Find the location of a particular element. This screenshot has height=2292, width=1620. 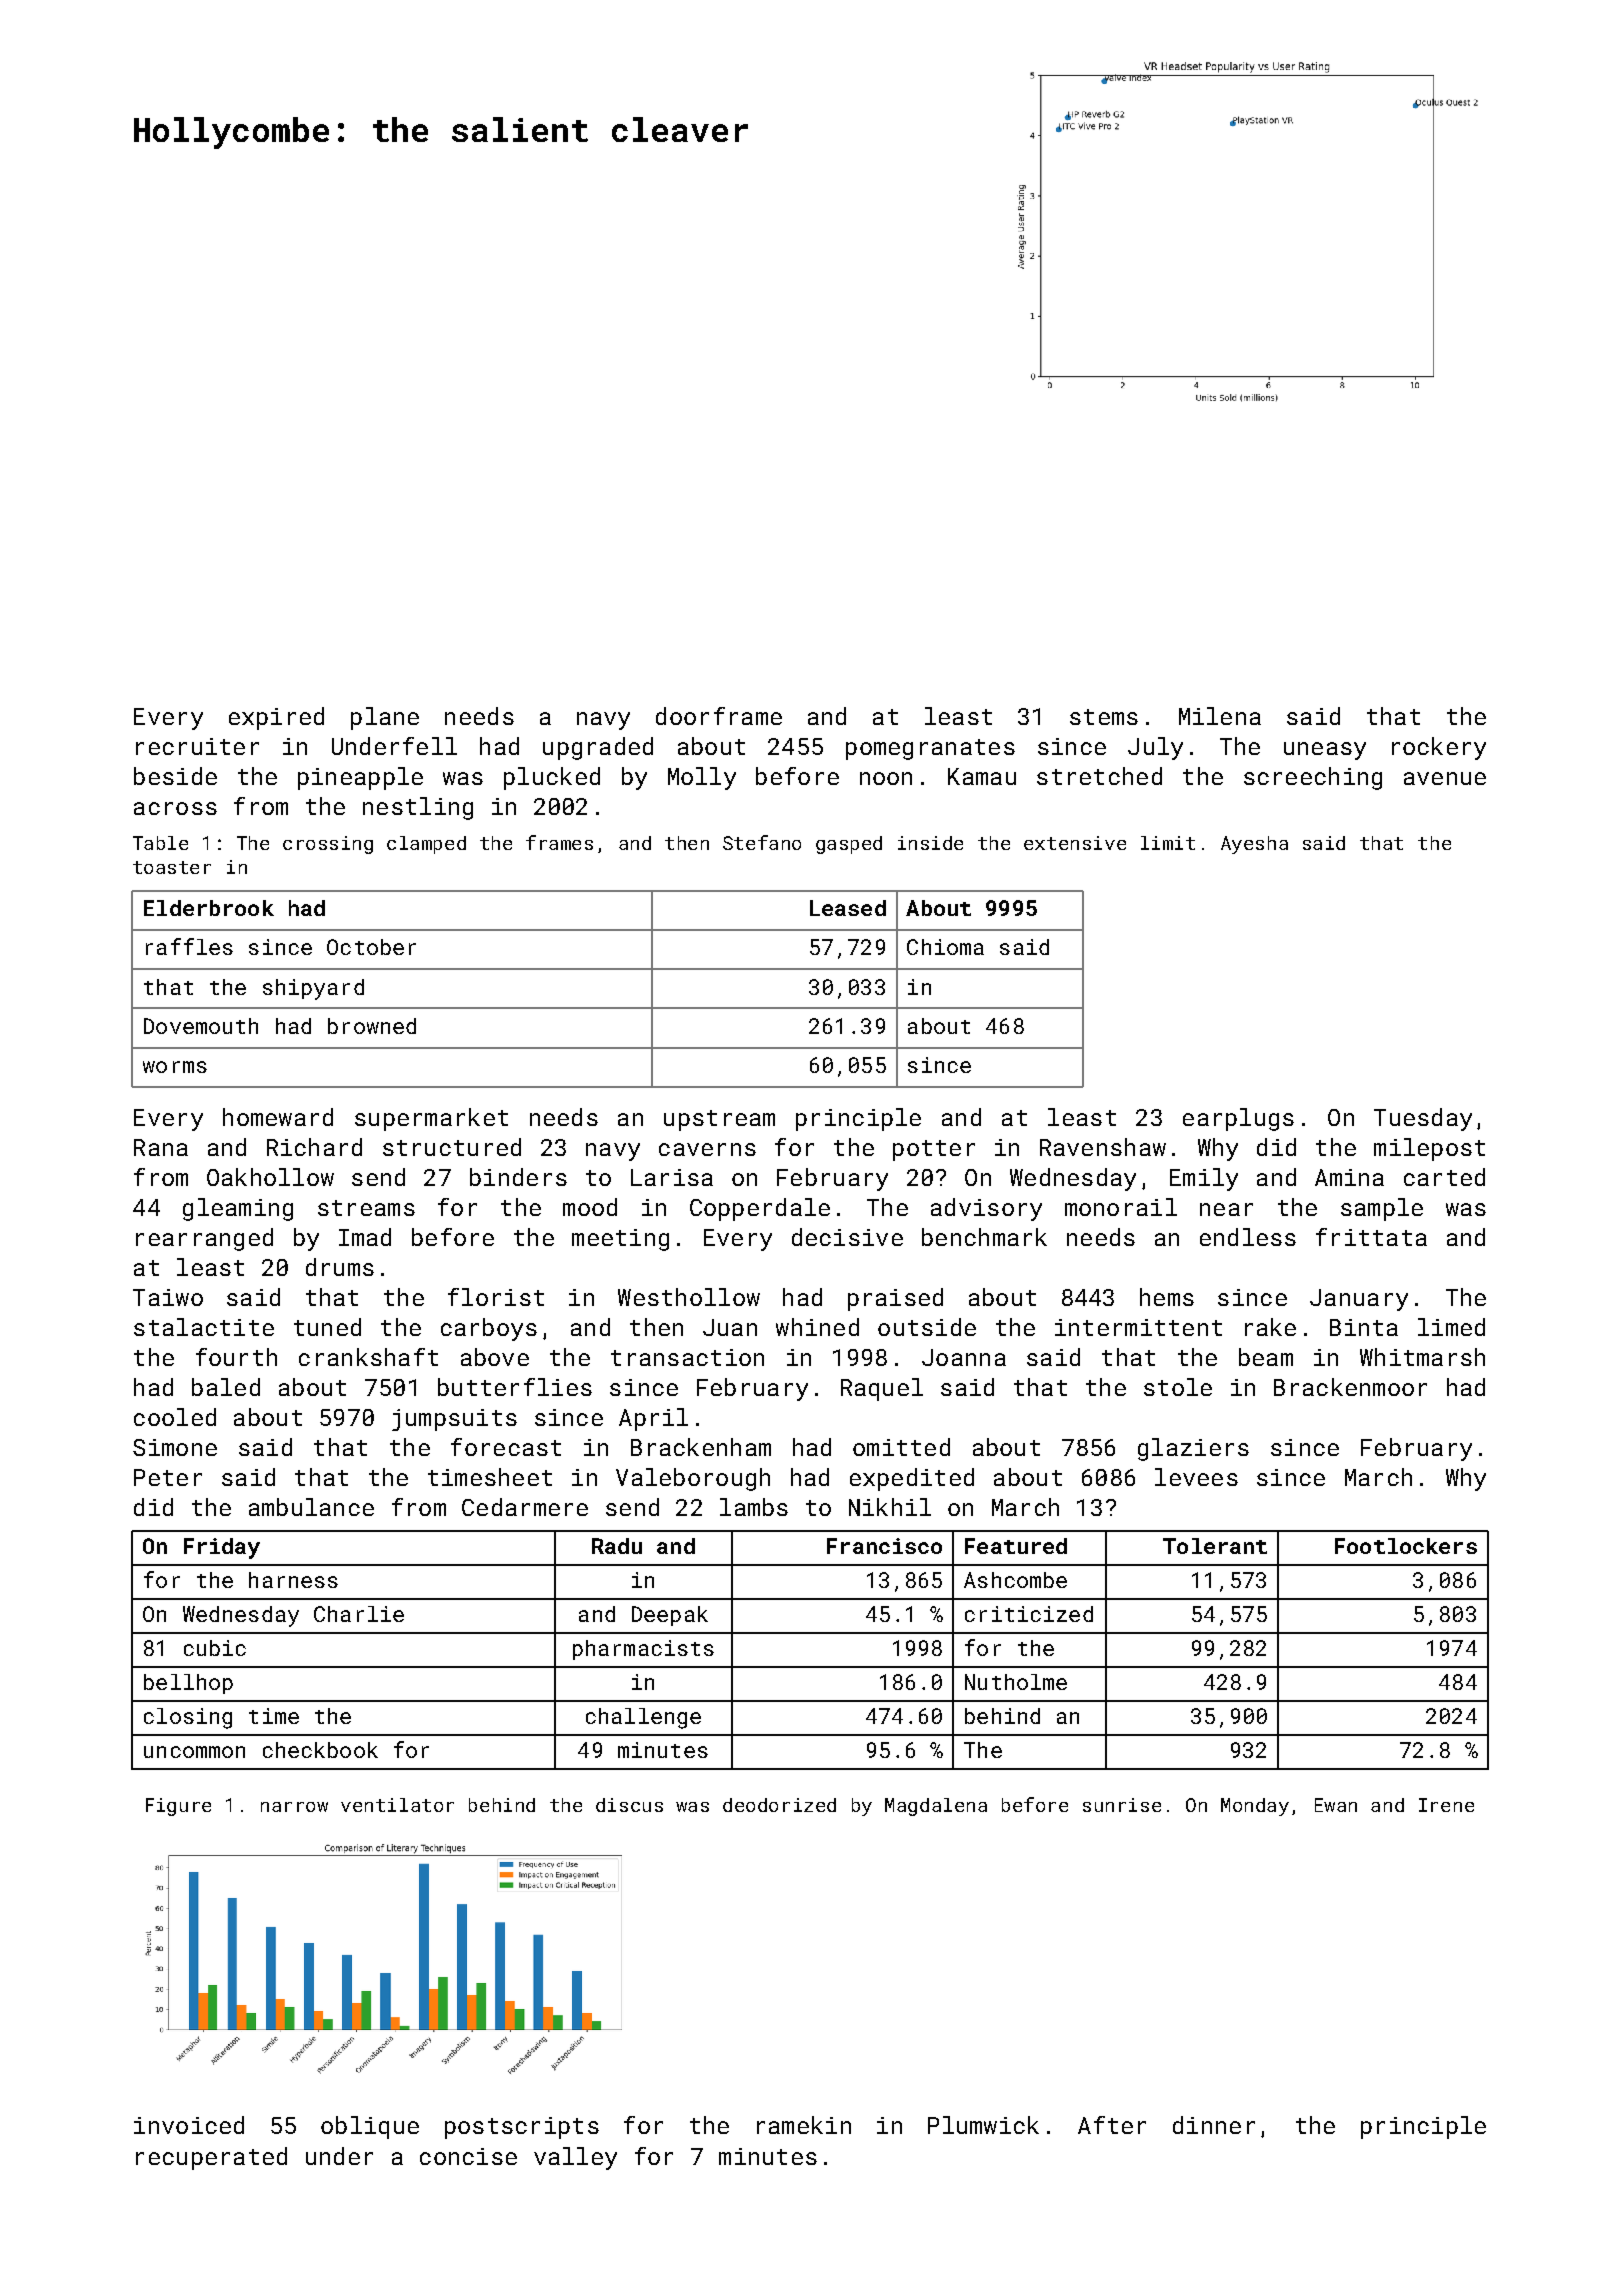

avenue is located at coordinates (1445, 778).
